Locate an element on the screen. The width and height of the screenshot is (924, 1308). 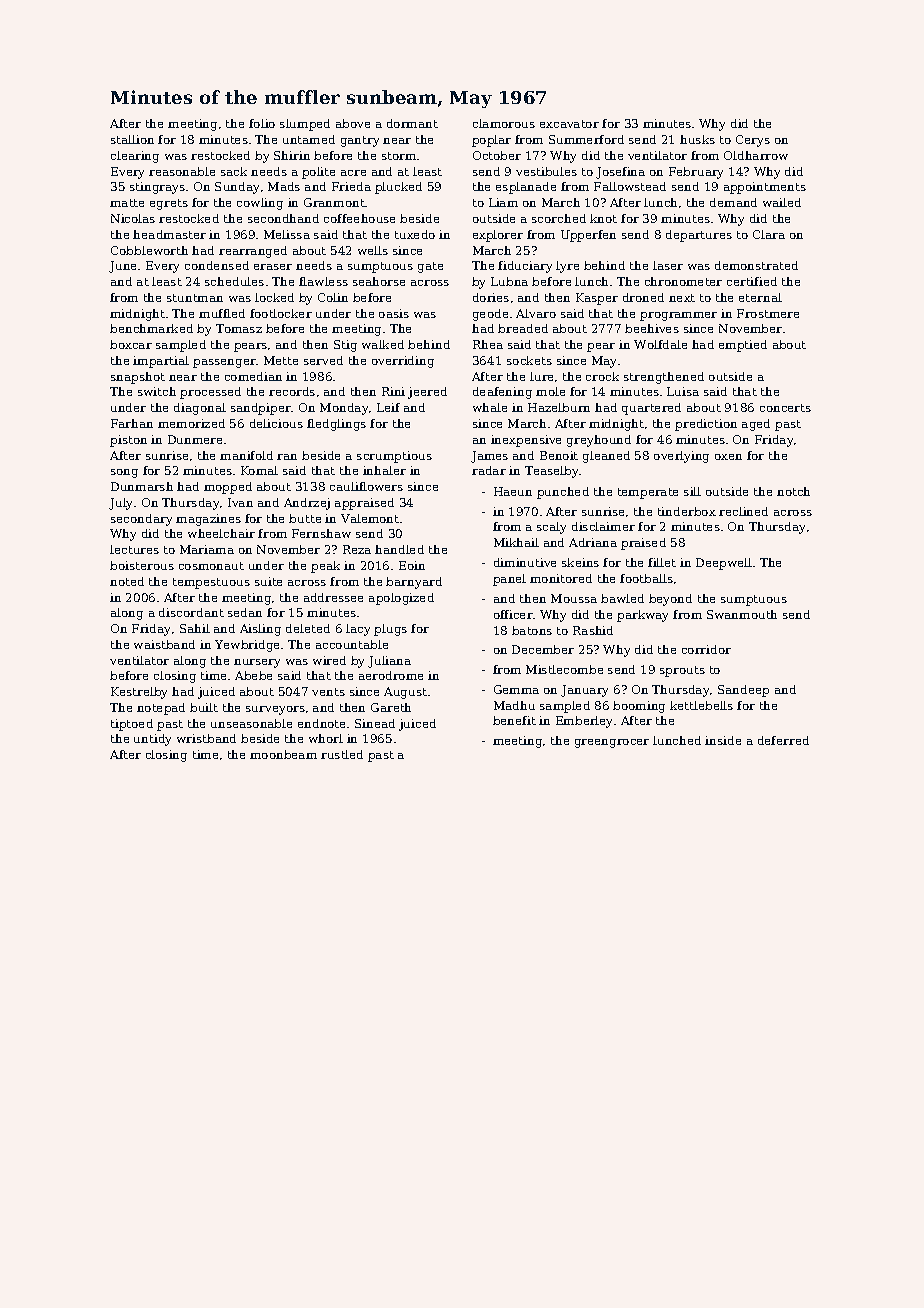
clamorous is located at coordinates (504, 123).
